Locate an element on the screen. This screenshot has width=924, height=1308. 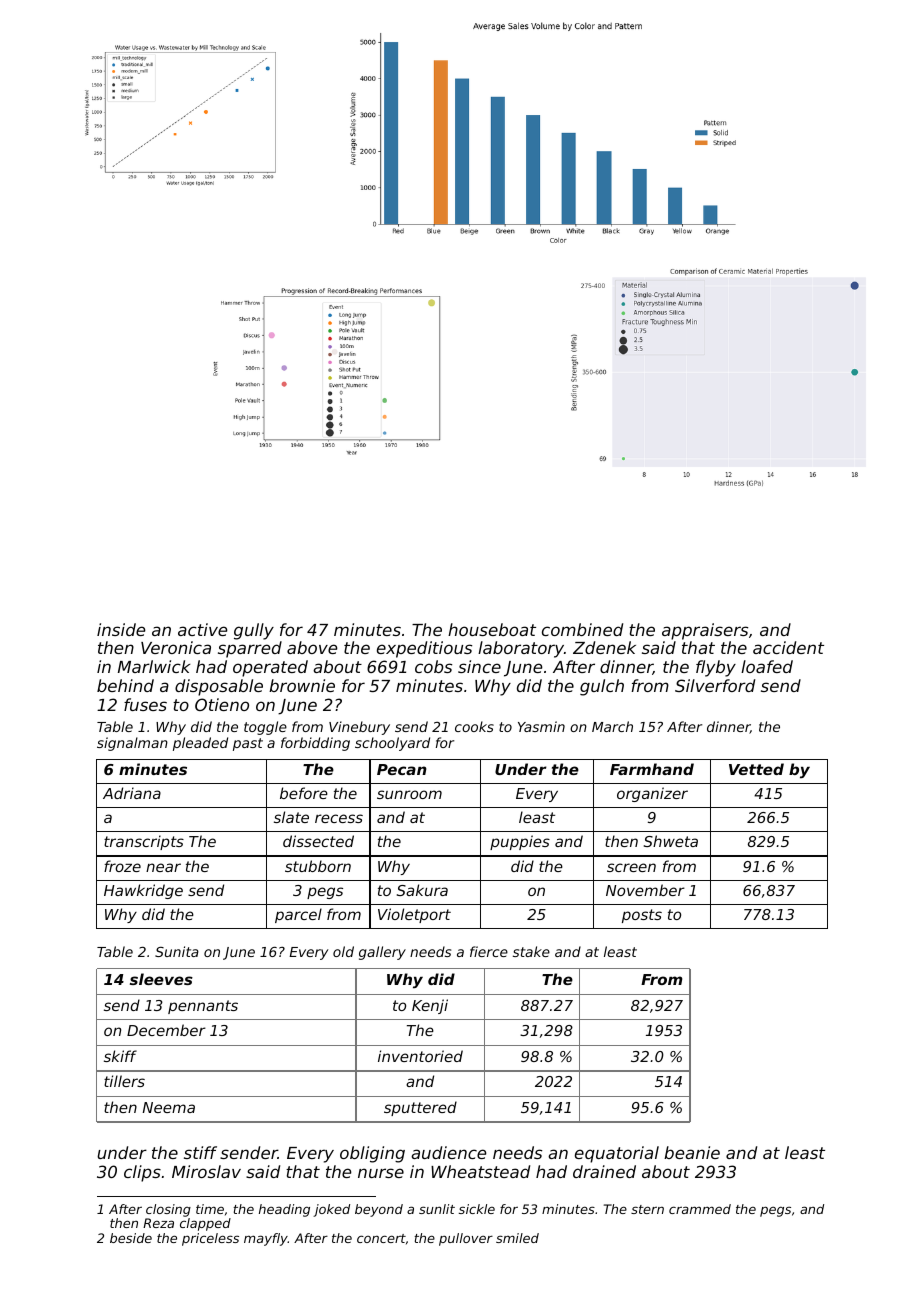
inside is located at coordinates (121, 629).
